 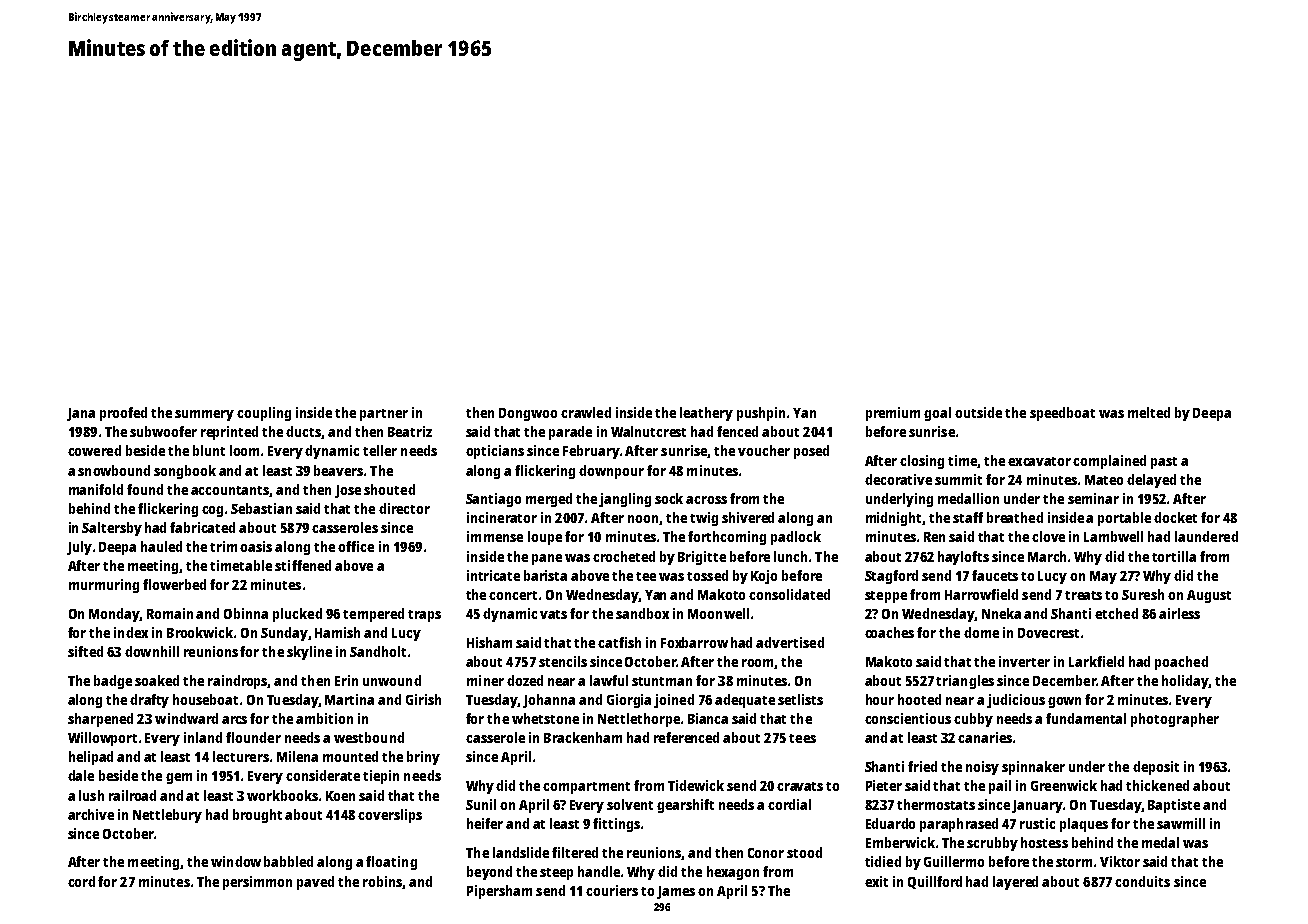 What do you see at coordinates (257, 816) in the document?
I see `brought` at bounding box center [257, 816].
